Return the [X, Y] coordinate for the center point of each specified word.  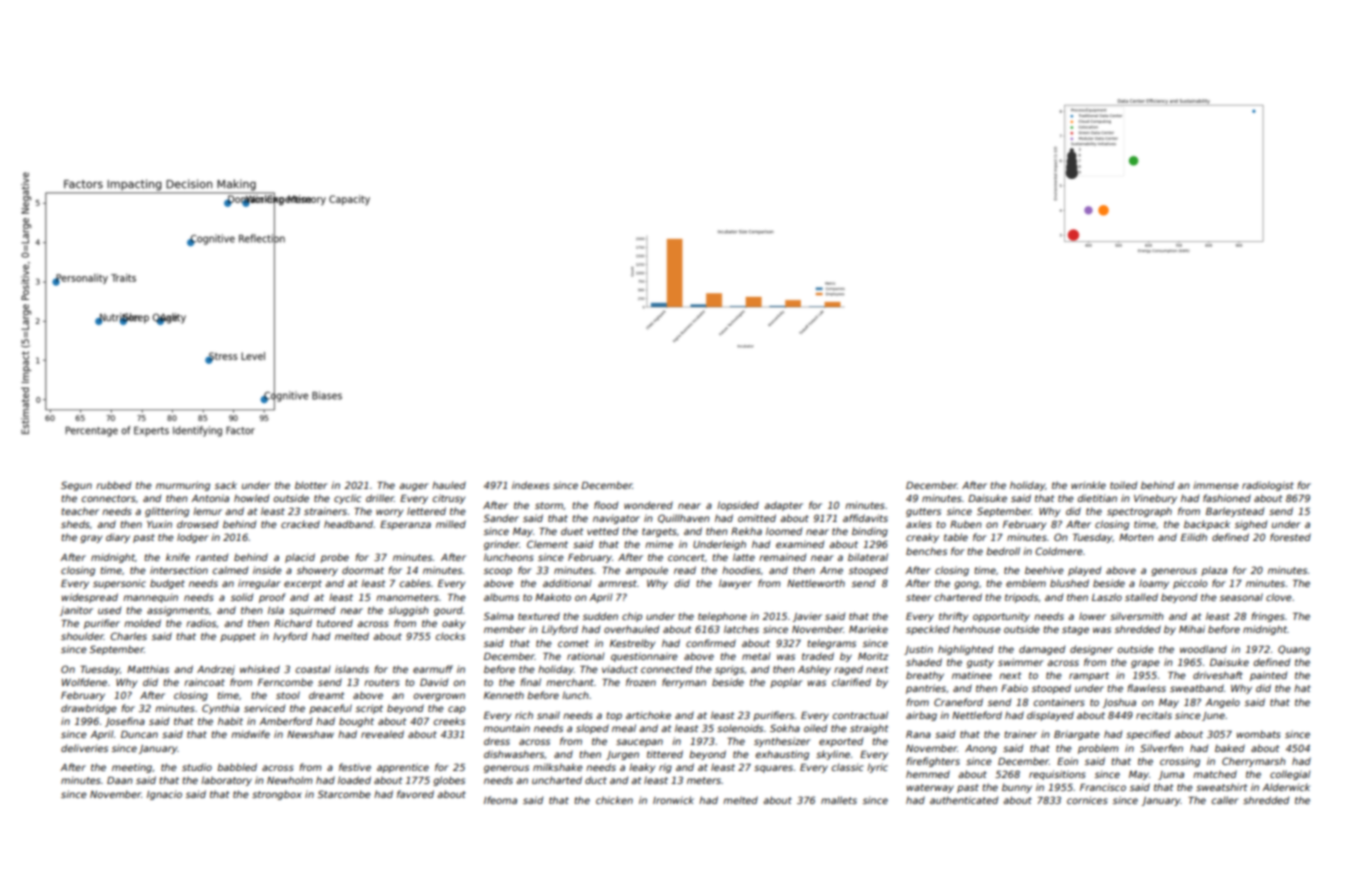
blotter [311, 485]
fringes [1268, 617]
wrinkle [1088, 485]
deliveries [84, 748]
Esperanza [405, 525]
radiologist [1268, 486]
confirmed [711, 643]
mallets [839, 800]
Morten [1136, 537]
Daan [119, 780]
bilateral [868, 557]
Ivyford [290, 637]
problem [1098, 749]
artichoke [648, 715]
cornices [1087, 800]
